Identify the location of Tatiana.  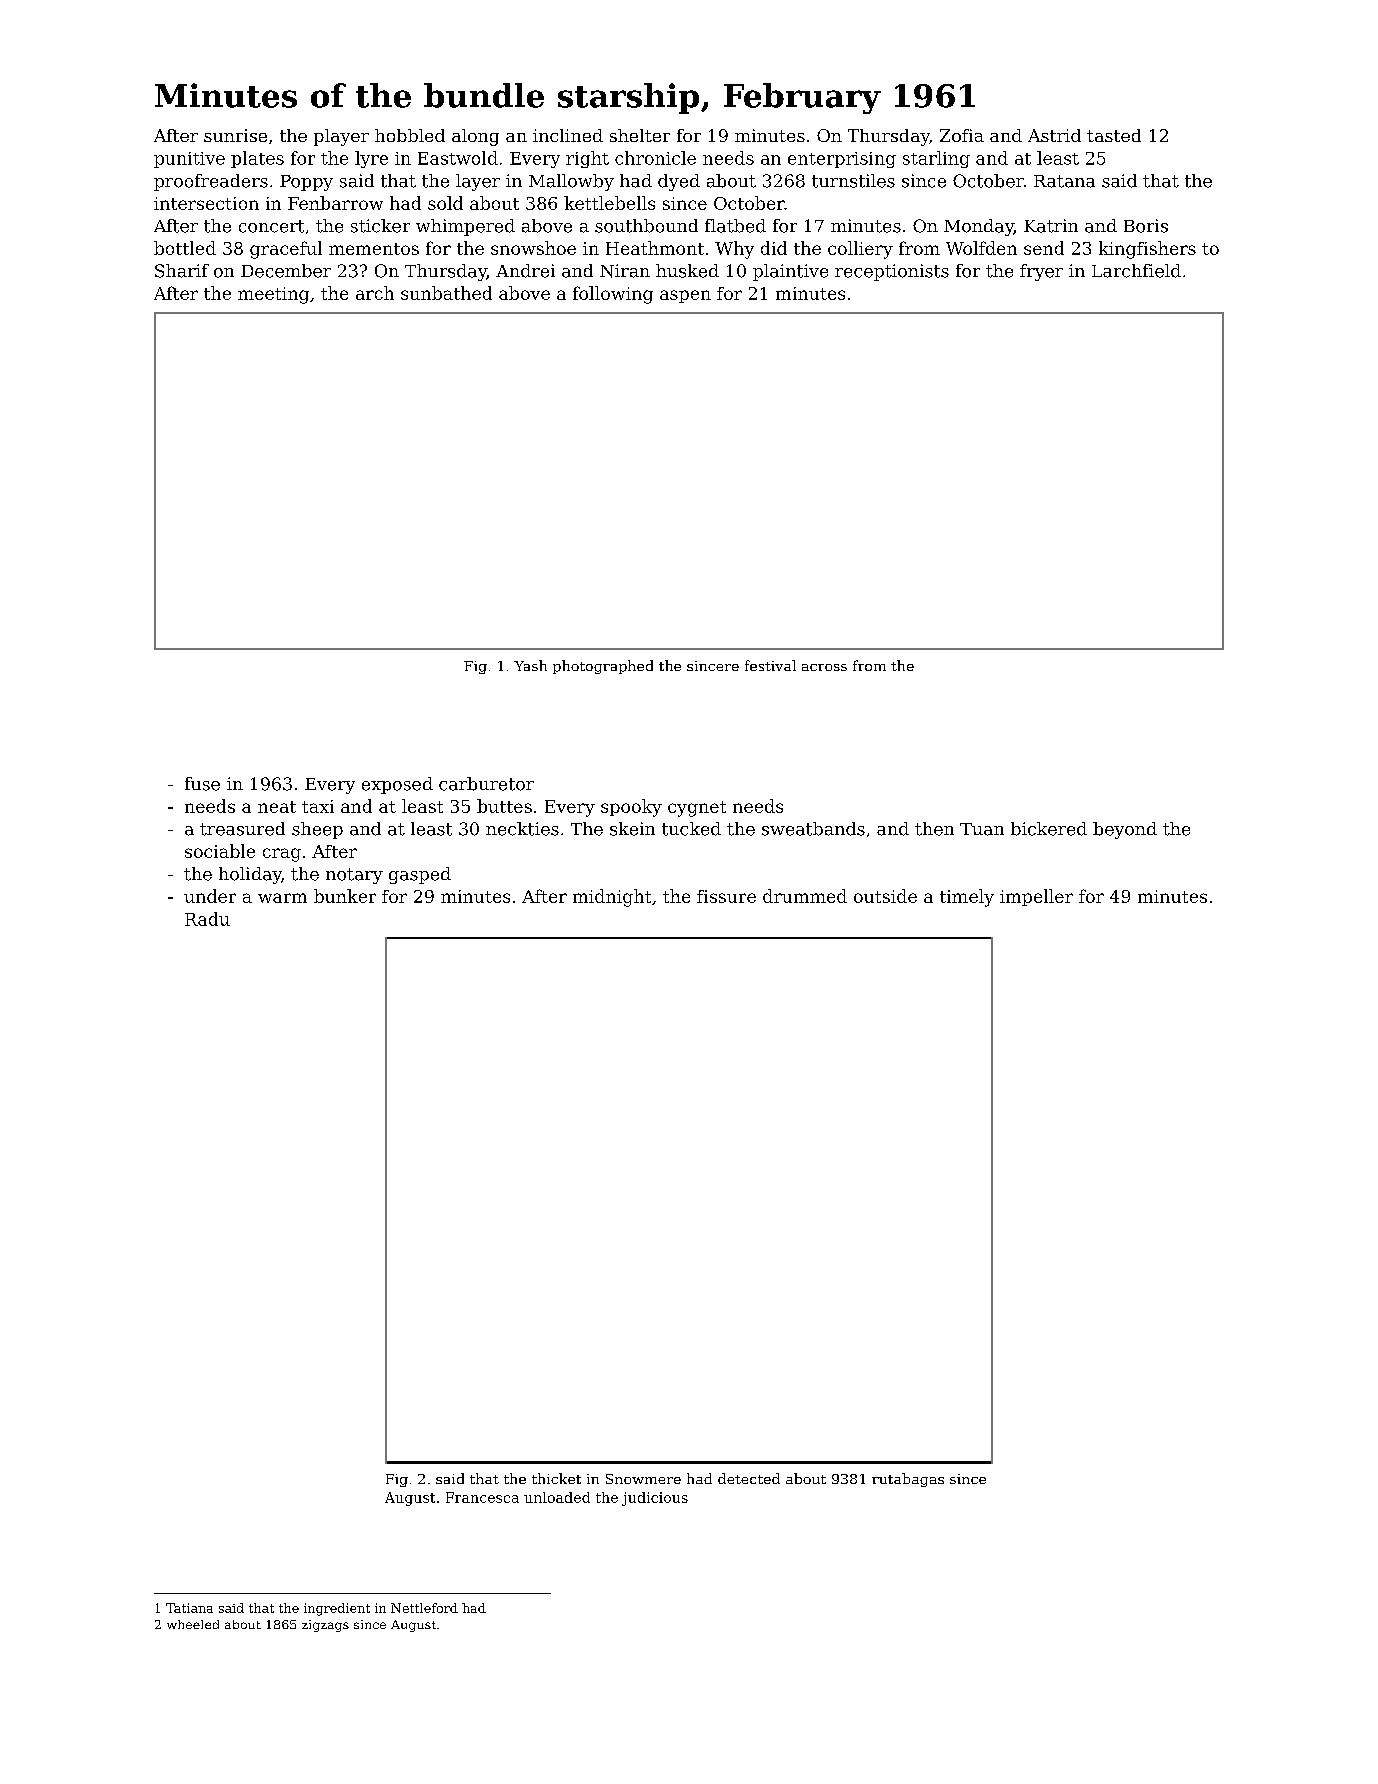
(189, 1608).
